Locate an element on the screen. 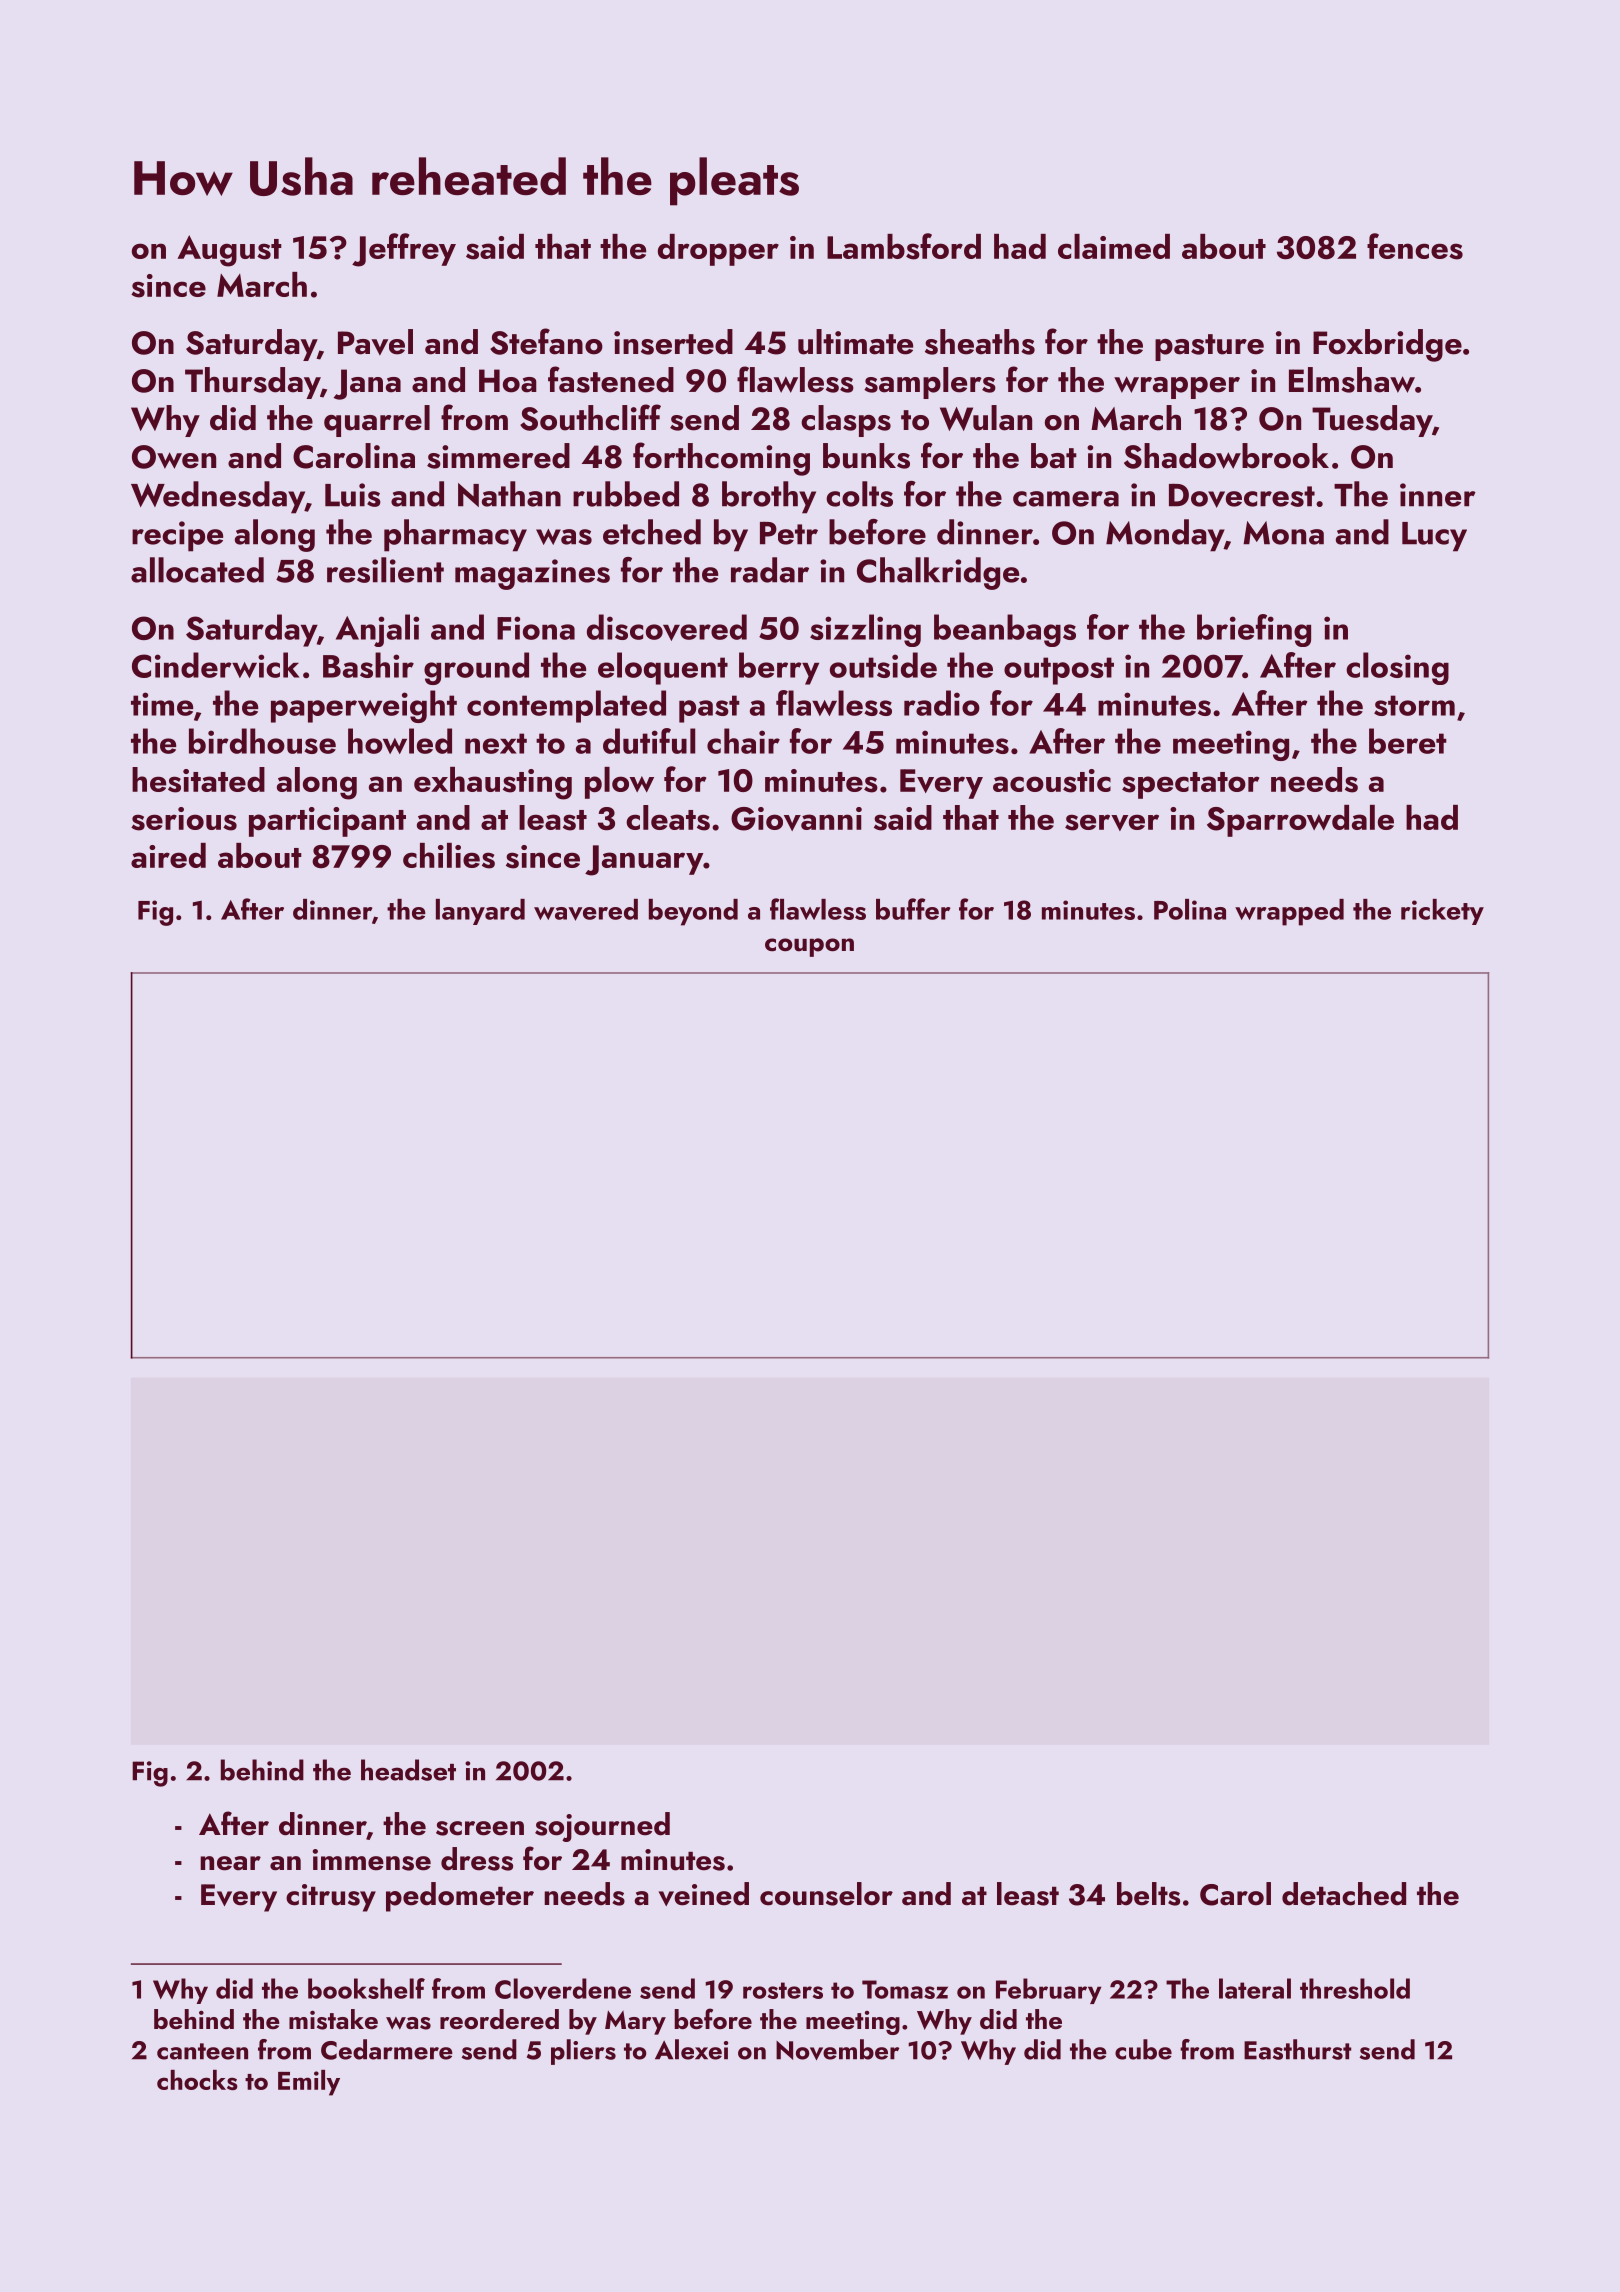  screen is located at coordinates (480, 1828).
